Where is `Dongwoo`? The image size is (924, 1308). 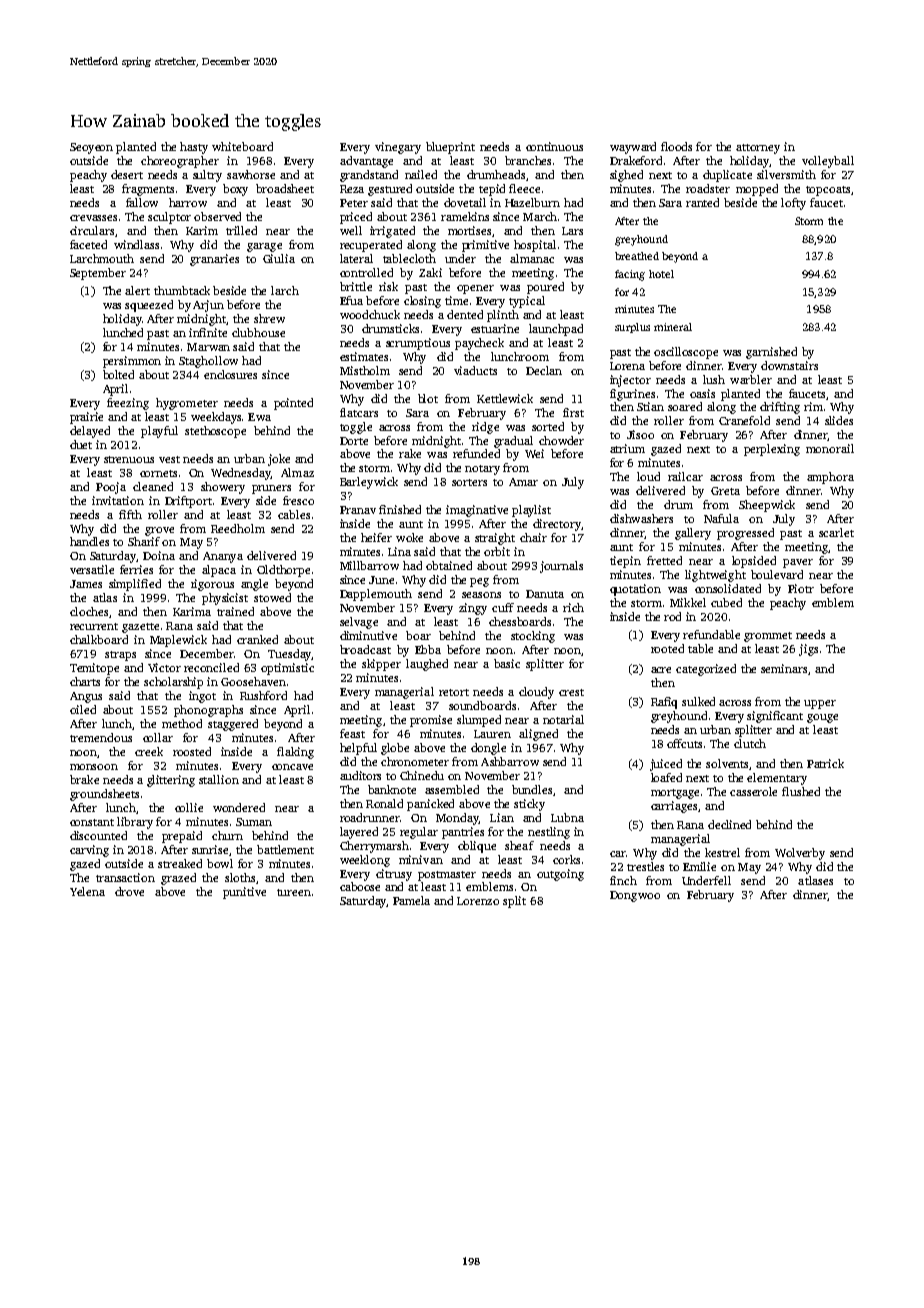 Dongwoo is located at coordinates (635, 896).
